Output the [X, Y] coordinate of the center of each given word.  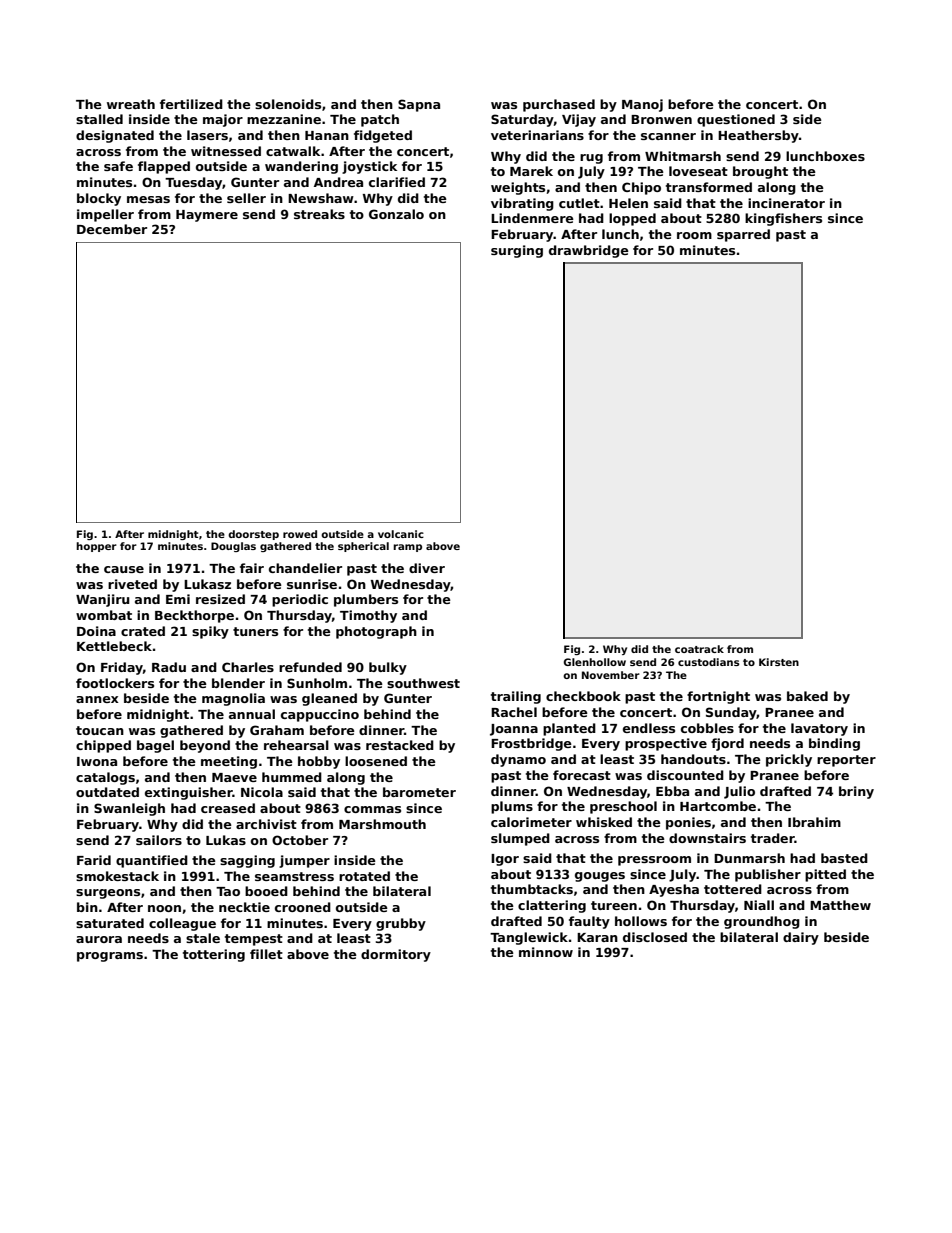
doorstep [253, 535]
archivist [266, 824]
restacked [400, 745]
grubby [401, 924]
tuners [255, 631]
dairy [801, 938]
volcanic [401, 534]
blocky [99, 199]
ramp [407, 548]
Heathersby [758, 136]
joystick [369, 167]
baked [807, 696]
